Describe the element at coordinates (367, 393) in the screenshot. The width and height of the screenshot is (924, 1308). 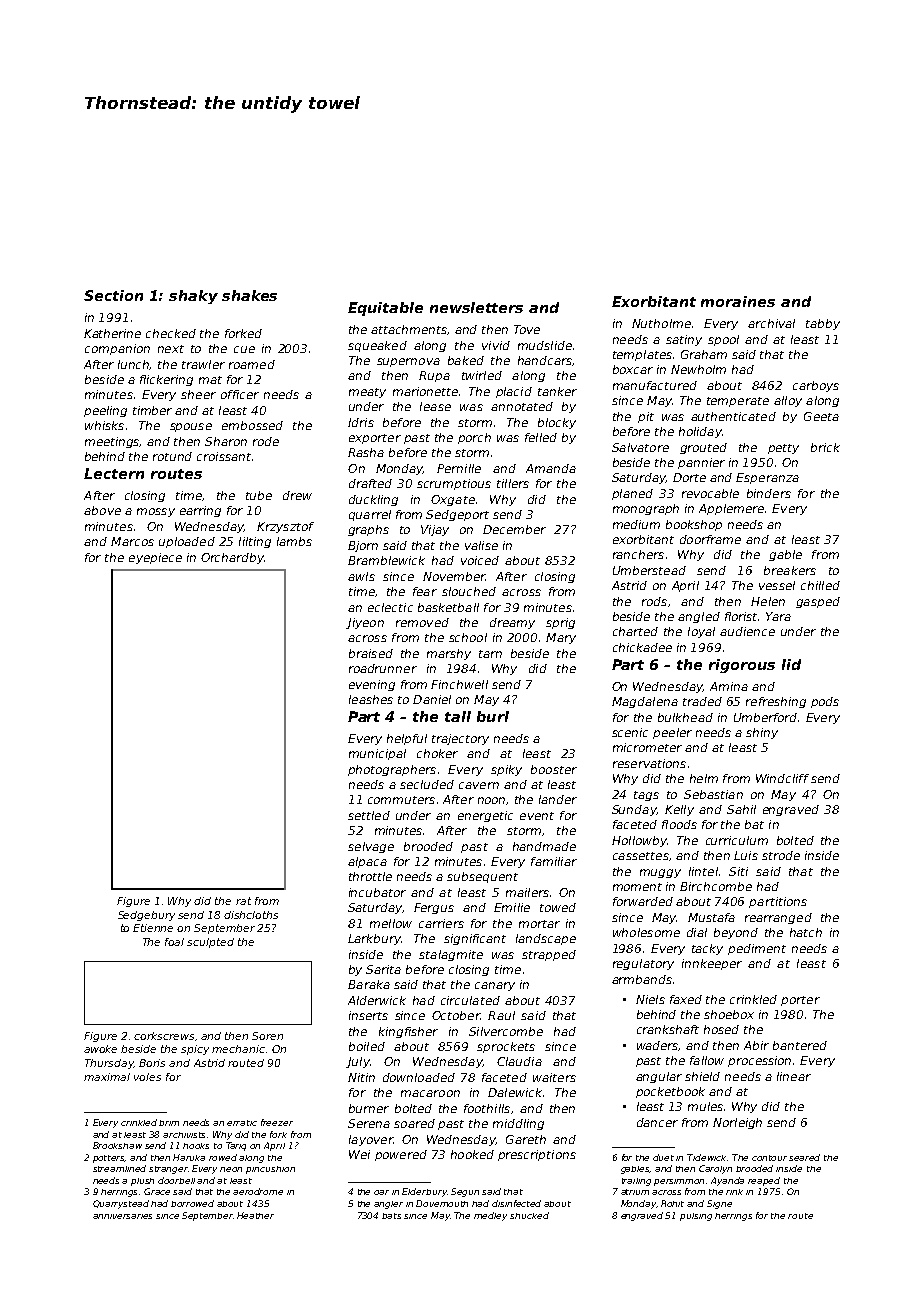
I see `meaty` at that location.
